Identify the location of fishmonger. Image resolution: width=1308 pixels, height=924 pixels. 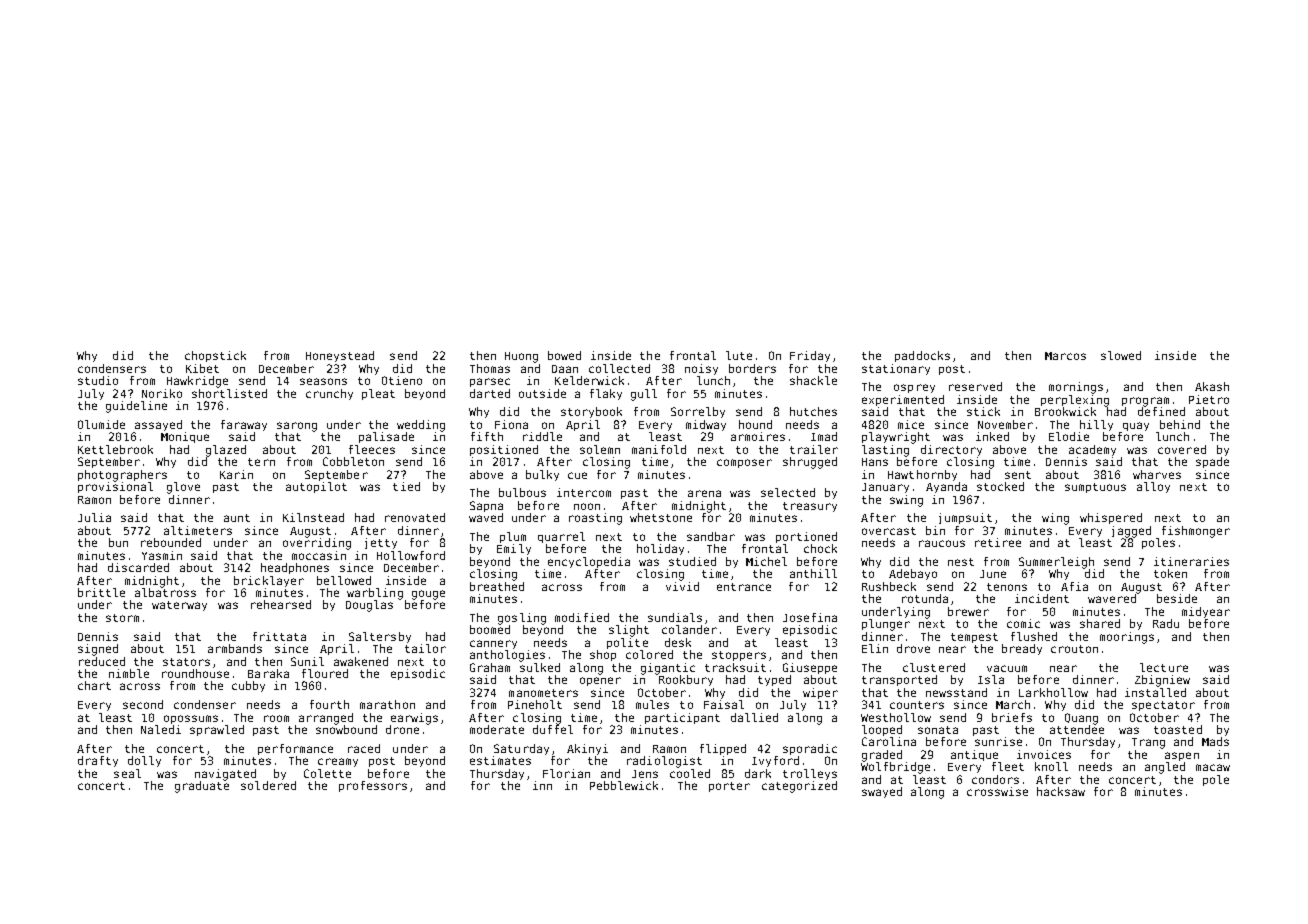
(1196, 532).
